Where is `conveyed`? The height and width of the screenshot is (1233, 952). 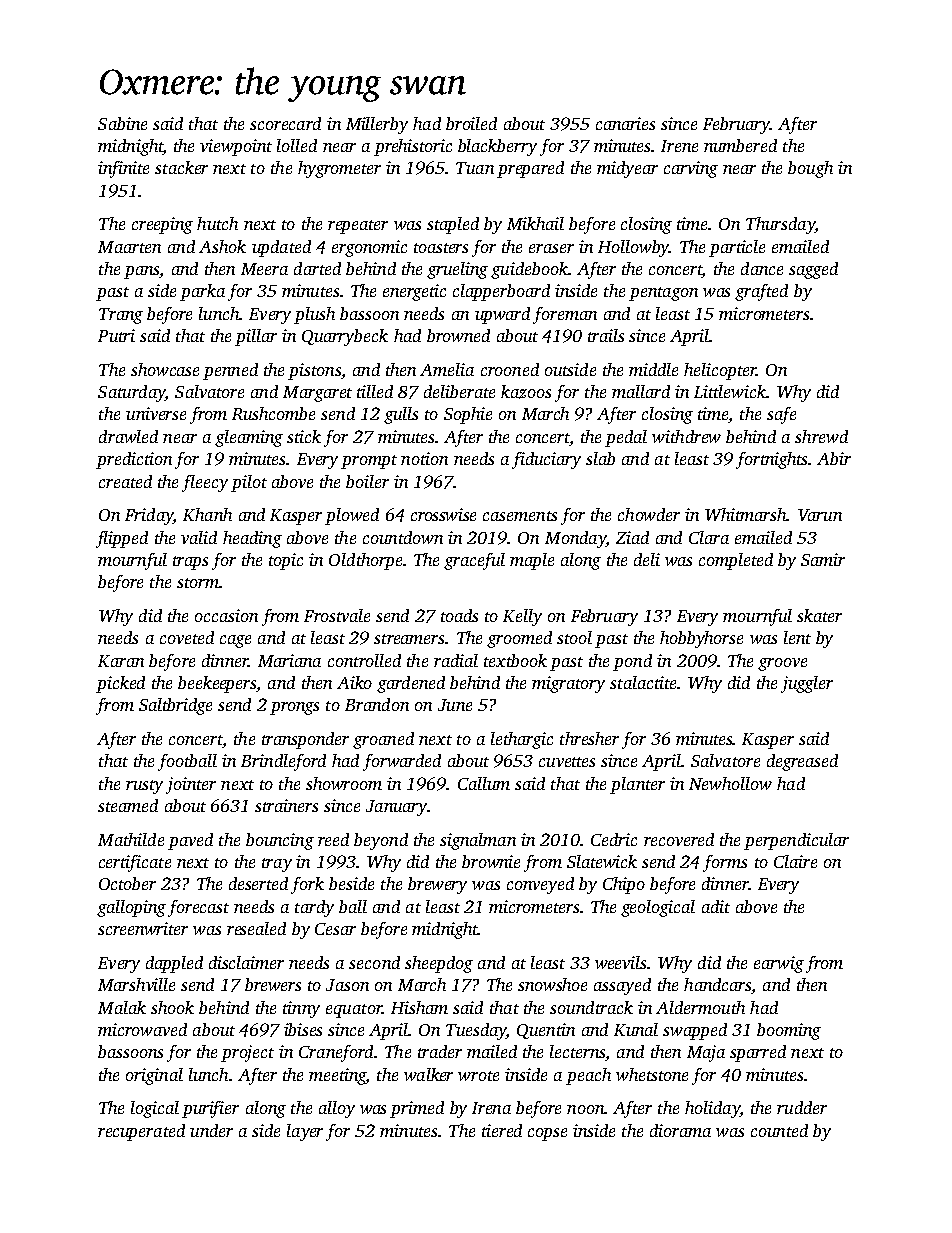
conveyed is located at coordinates (540, 885).
